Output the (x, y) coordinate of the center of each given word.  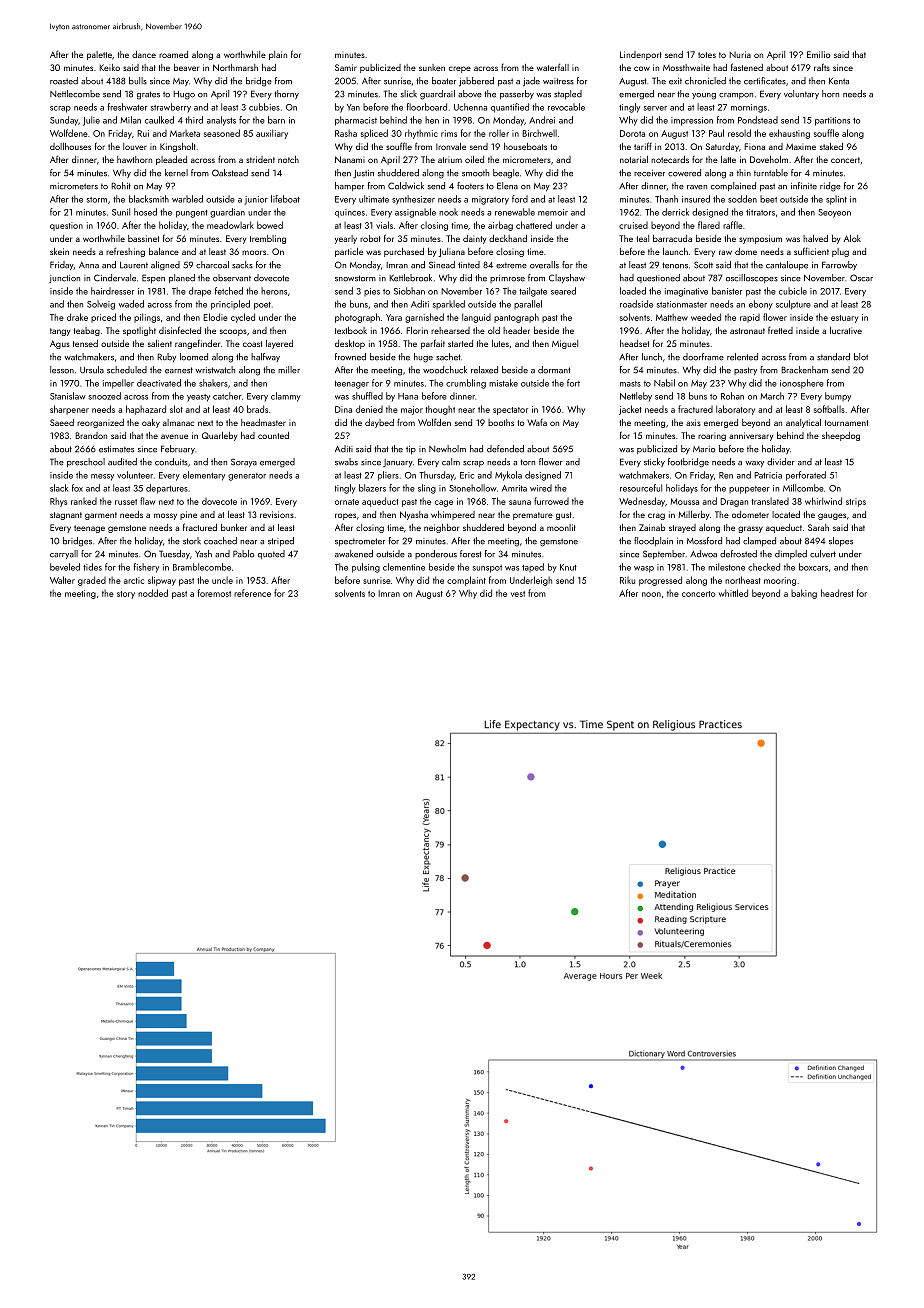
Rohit (121, 186)
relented (742, 357)
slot (176, 409)
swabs (346, 462)
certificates (765, 81)
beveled (65, 567)
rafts (822, 67)
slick (409, 94)
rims (449, 133)
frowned (350, 357)
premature (533, 516)
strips (856, 502)
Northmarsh (235, 67)
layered (279, 344)
